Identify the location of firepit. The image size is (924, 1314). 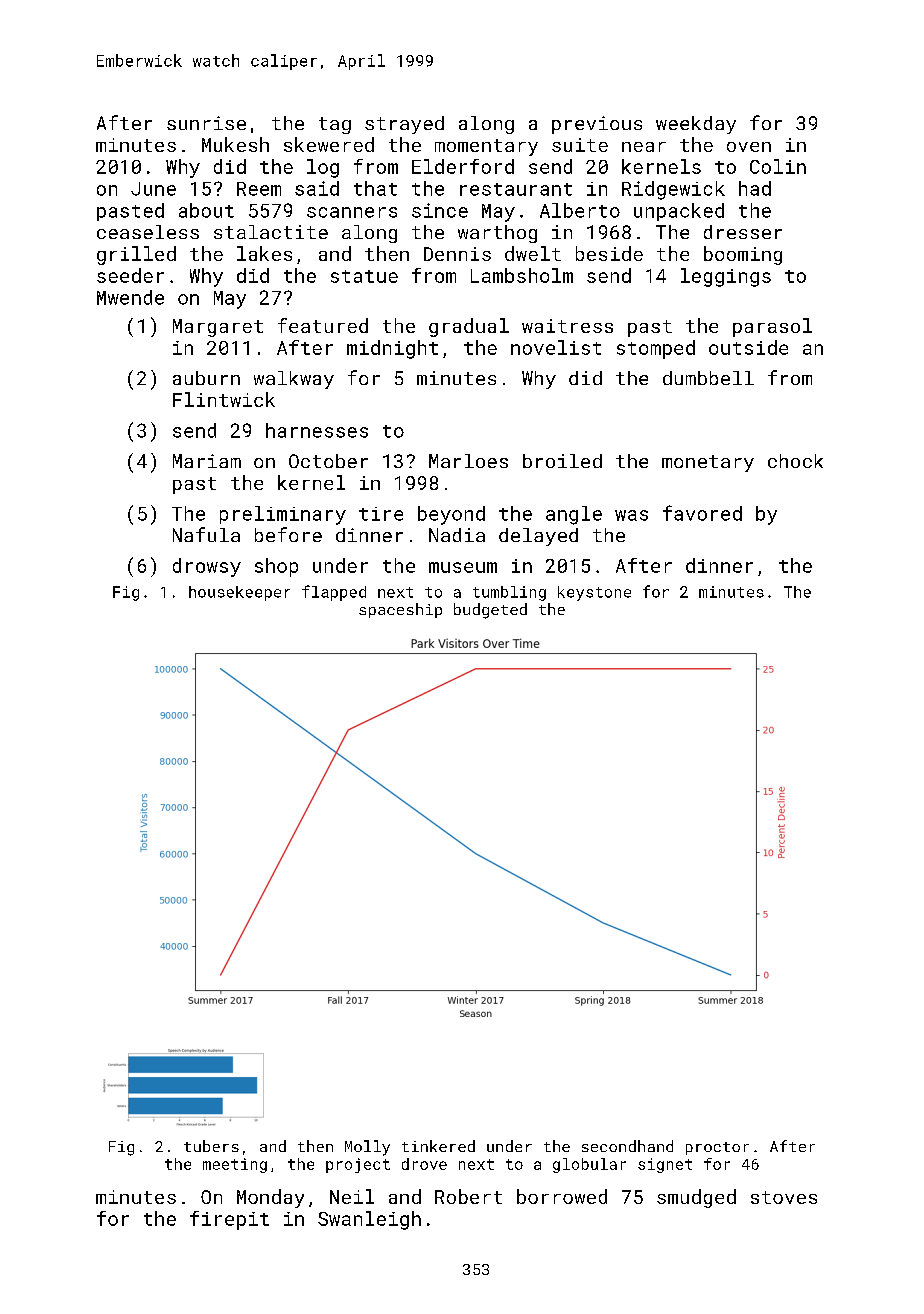
(229, 1220).
